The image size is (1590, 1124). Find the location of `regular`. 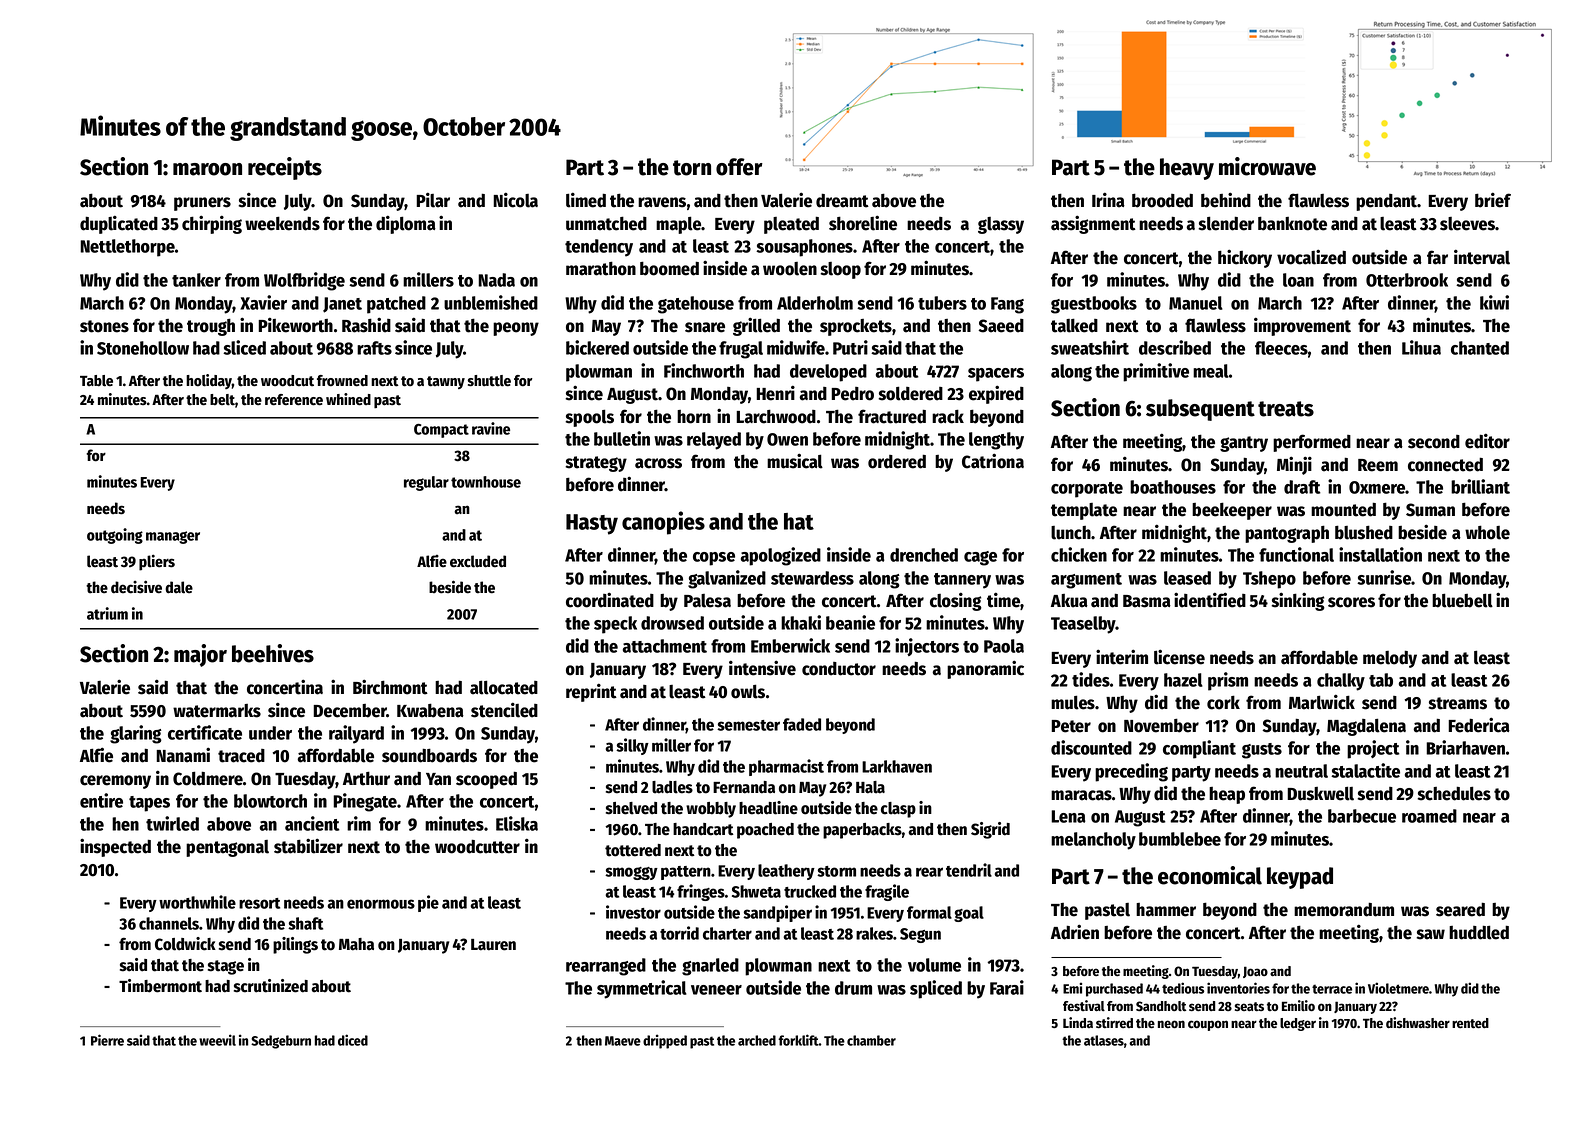

regular is located at coordinates (426, 483).
